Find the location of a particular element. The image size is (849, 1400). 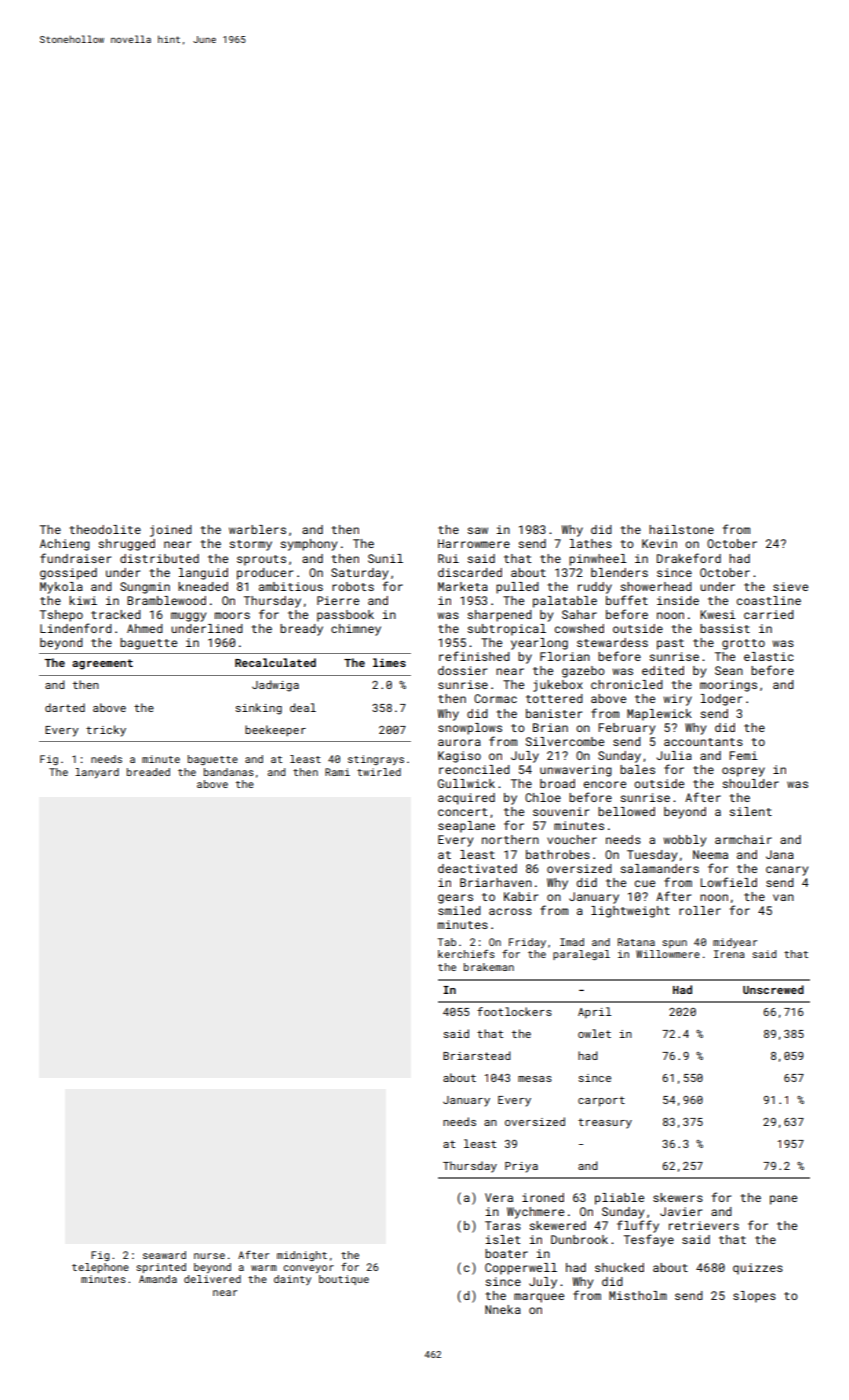

hailstone is located at coordinates (681, 529).
